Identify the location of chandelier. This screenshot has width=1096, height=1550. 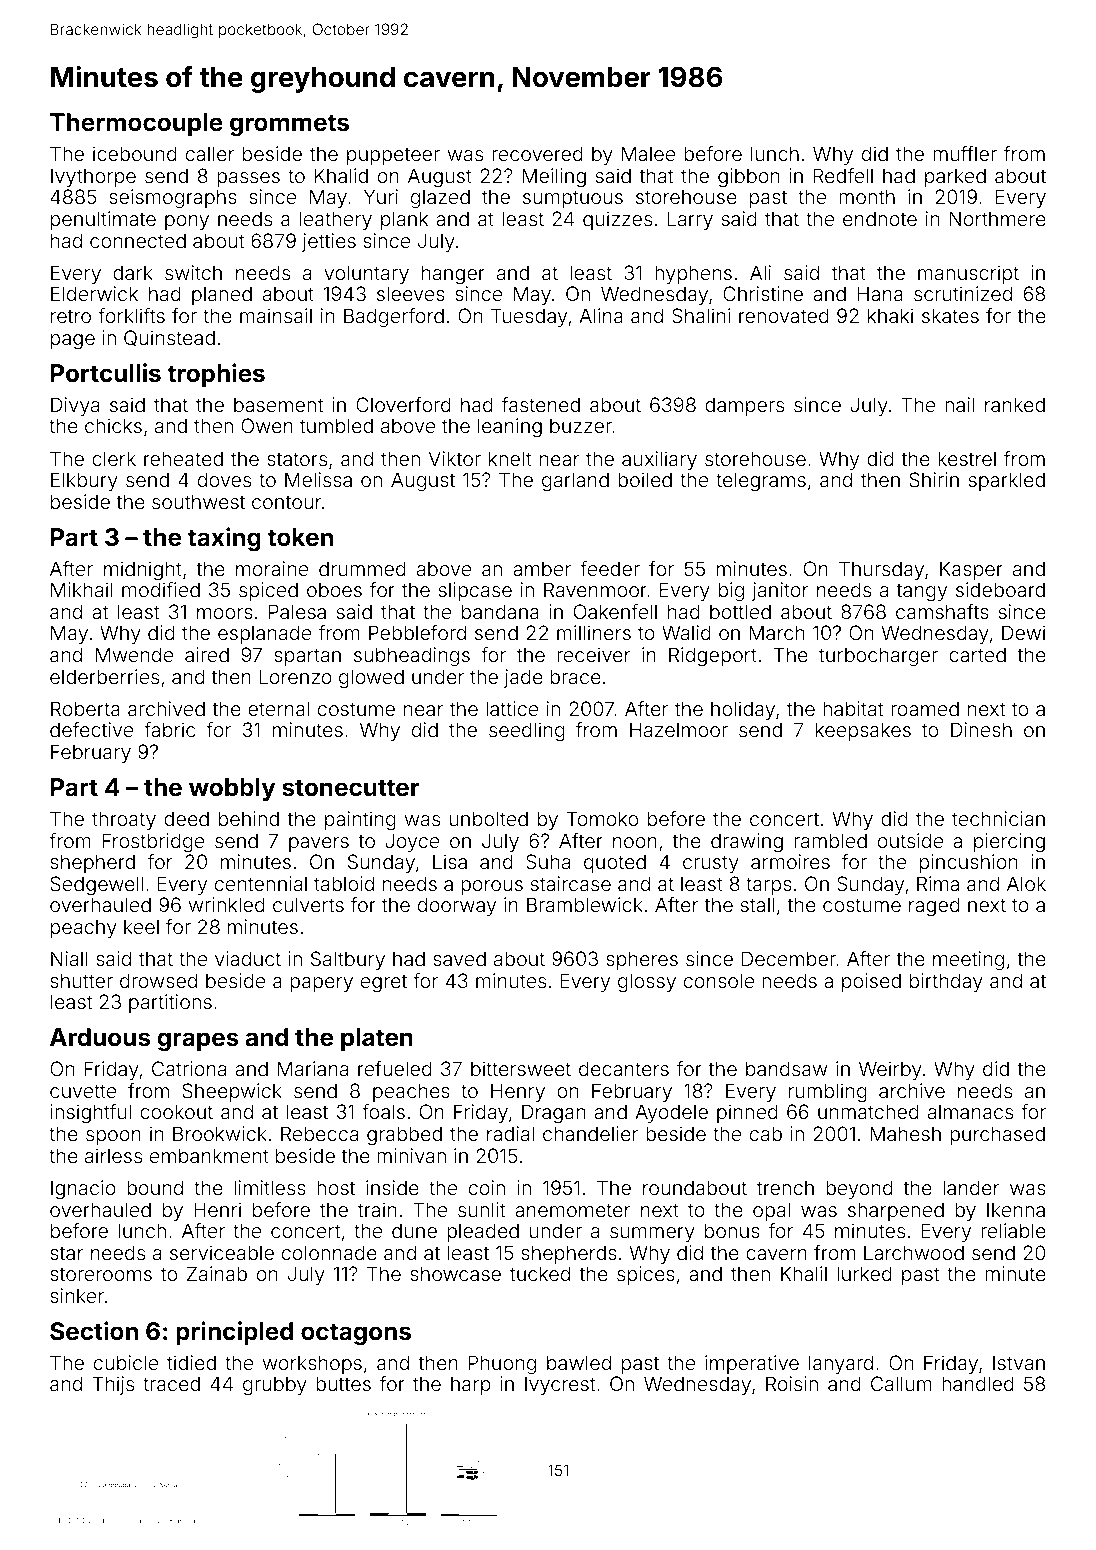
(590, 1133).
